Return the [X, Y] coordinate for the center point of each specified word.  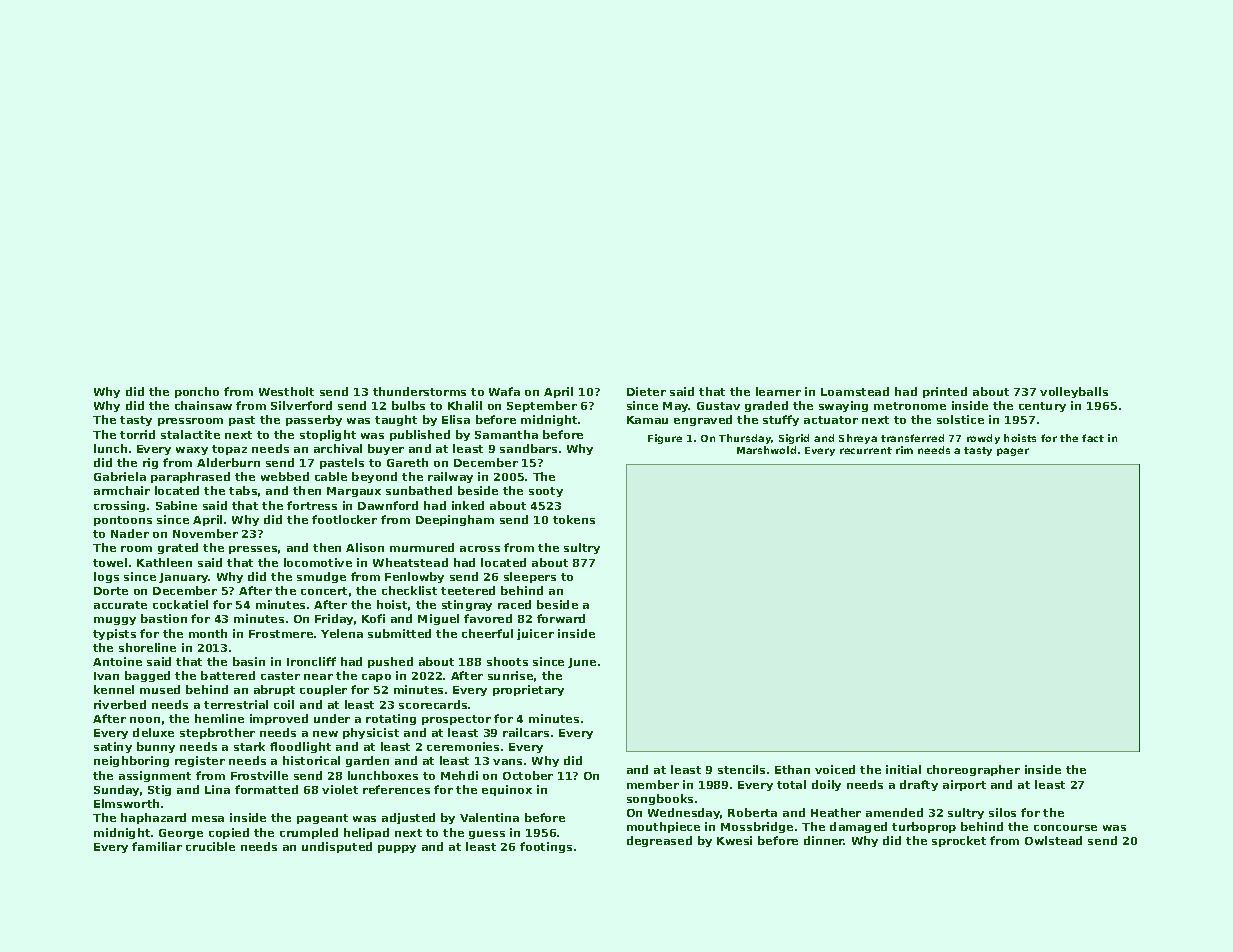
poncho [197, 392]
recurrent [866, 450]
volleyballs [1074, 392]
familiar [157, 846]
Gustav [718, 406]
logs [106, 577]
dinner [824, 840]
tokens [574, 519]
